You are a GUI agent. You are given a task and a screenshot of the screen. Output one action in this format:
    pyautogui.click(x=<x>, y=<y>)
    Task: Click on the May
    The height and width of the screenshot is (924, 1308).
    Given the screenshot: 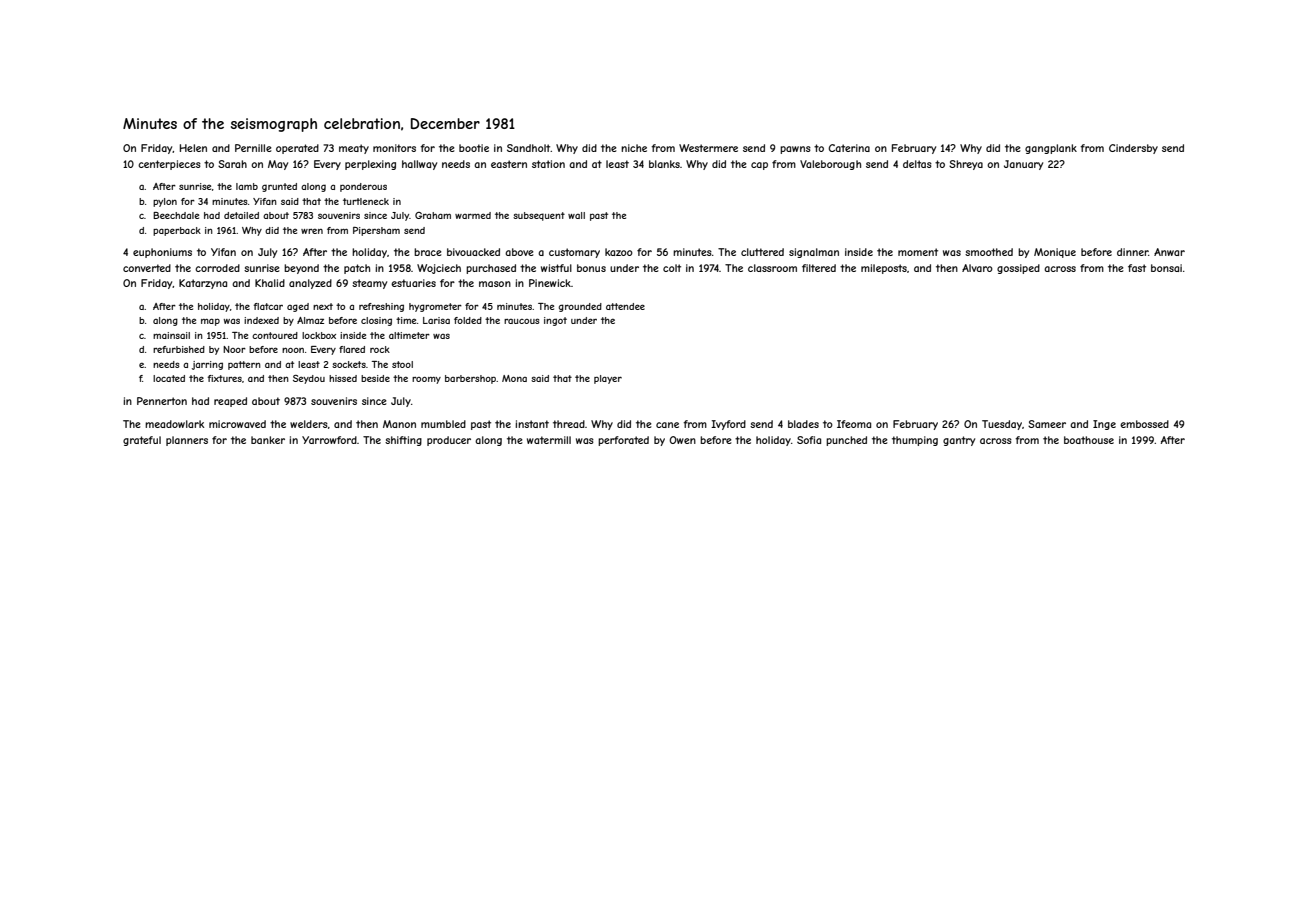 What is the action you would take?
    pyautogui.click(x=278, y=165)
